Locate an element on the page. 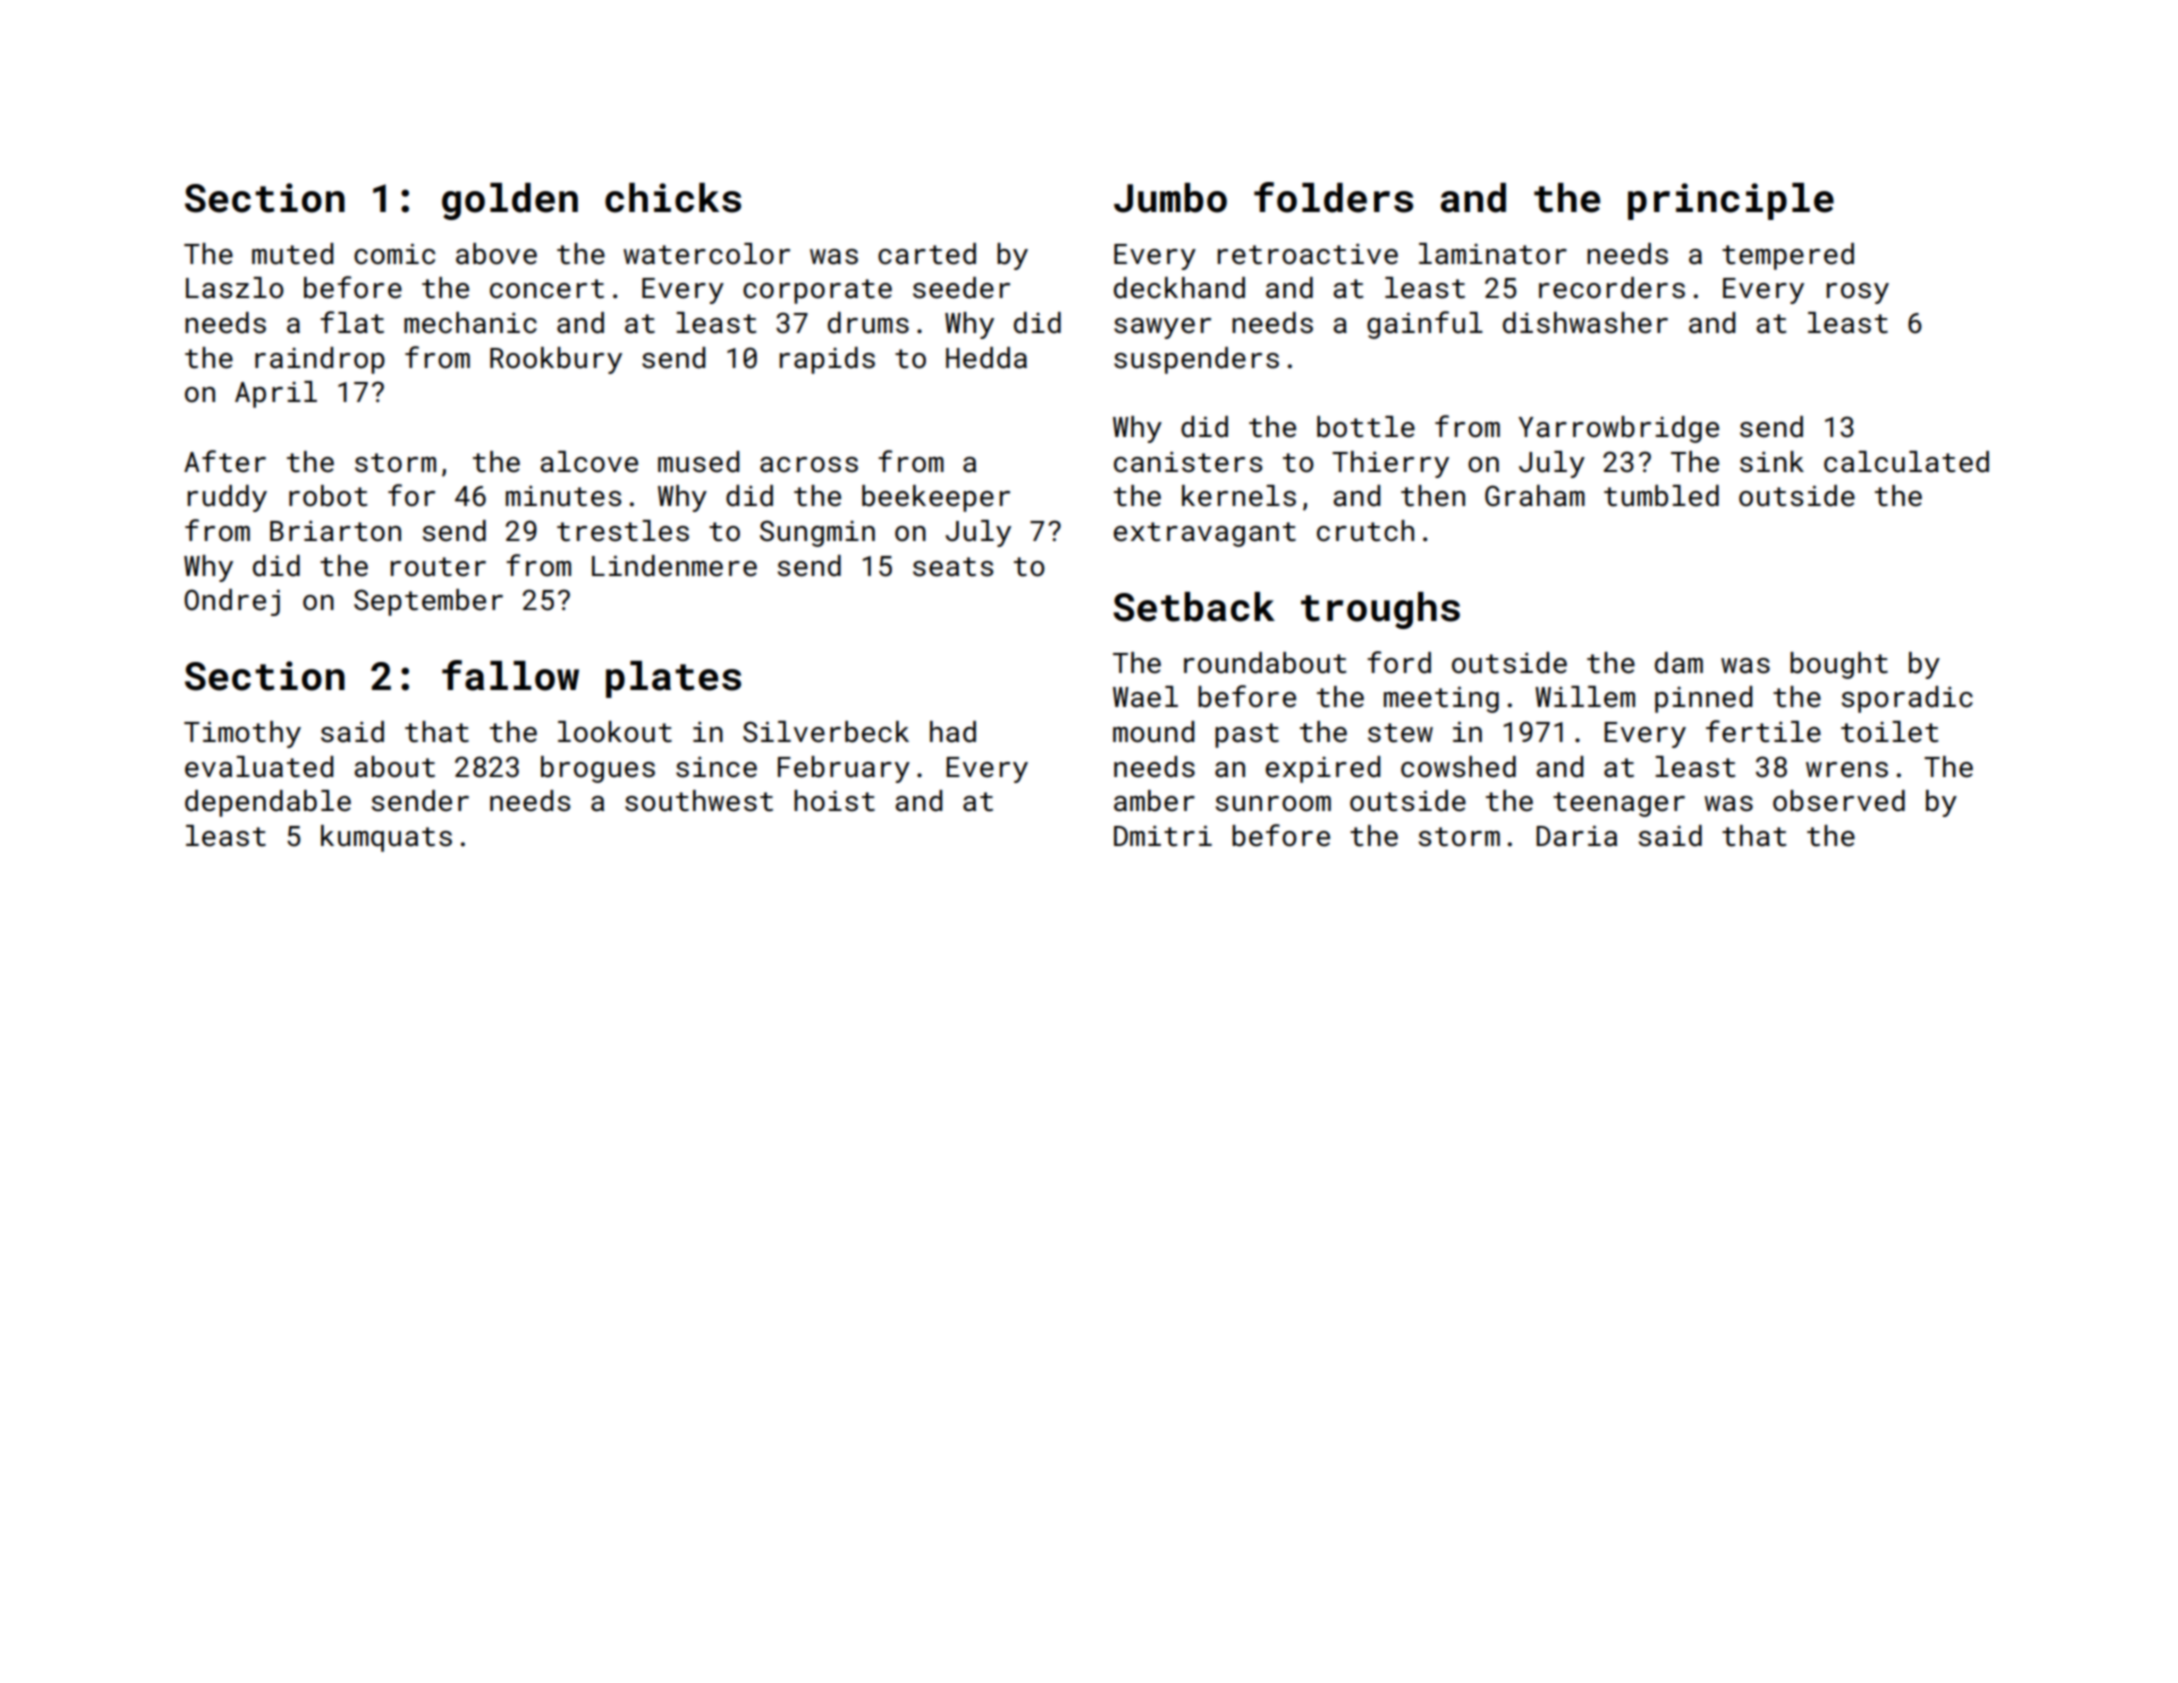 This page has height=1683, width=2178. Jumbo is located at coordinates (1170, 198).
